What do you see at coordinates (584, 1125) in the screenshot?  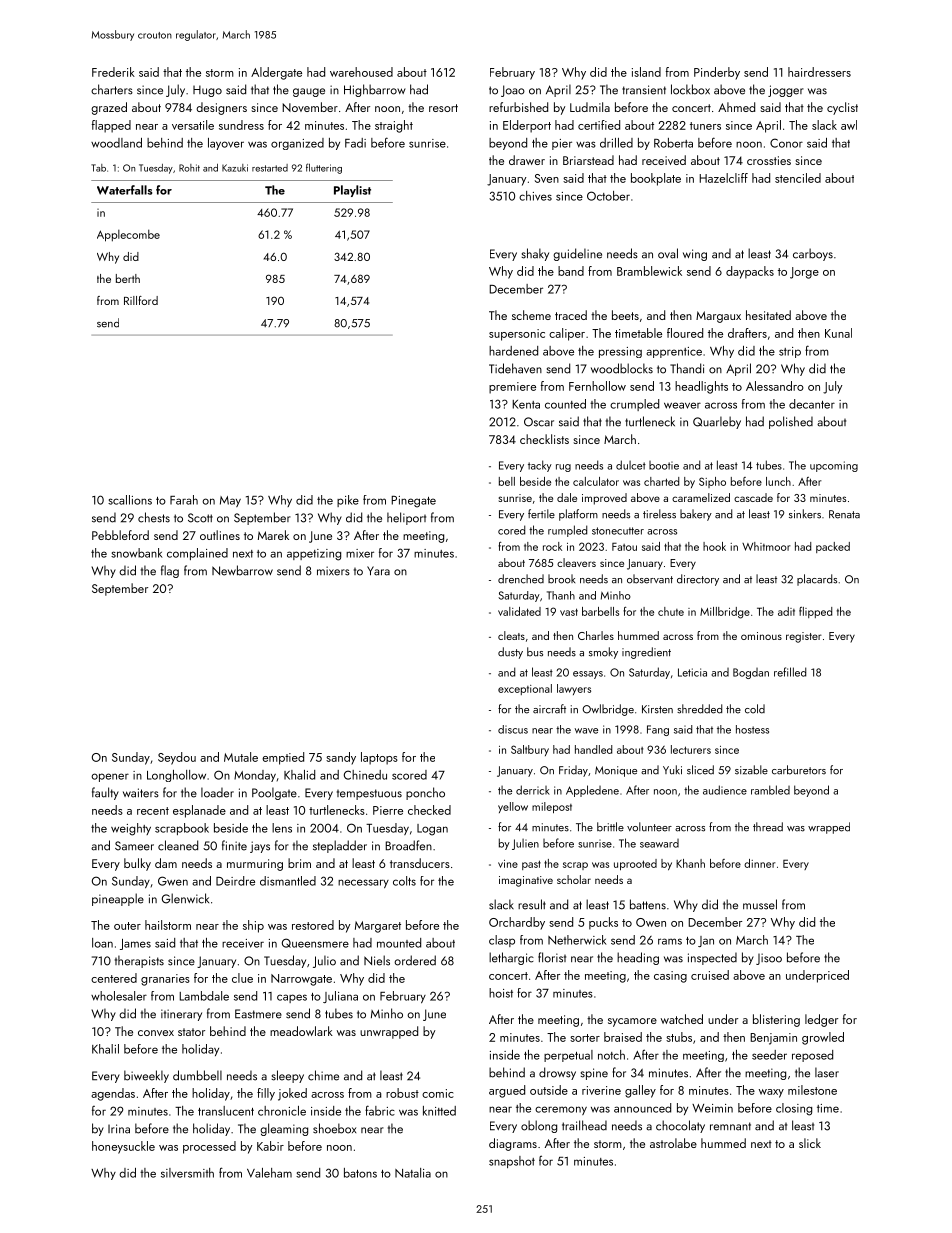 I see `trailhead` at bounding box center [584, 1125].
